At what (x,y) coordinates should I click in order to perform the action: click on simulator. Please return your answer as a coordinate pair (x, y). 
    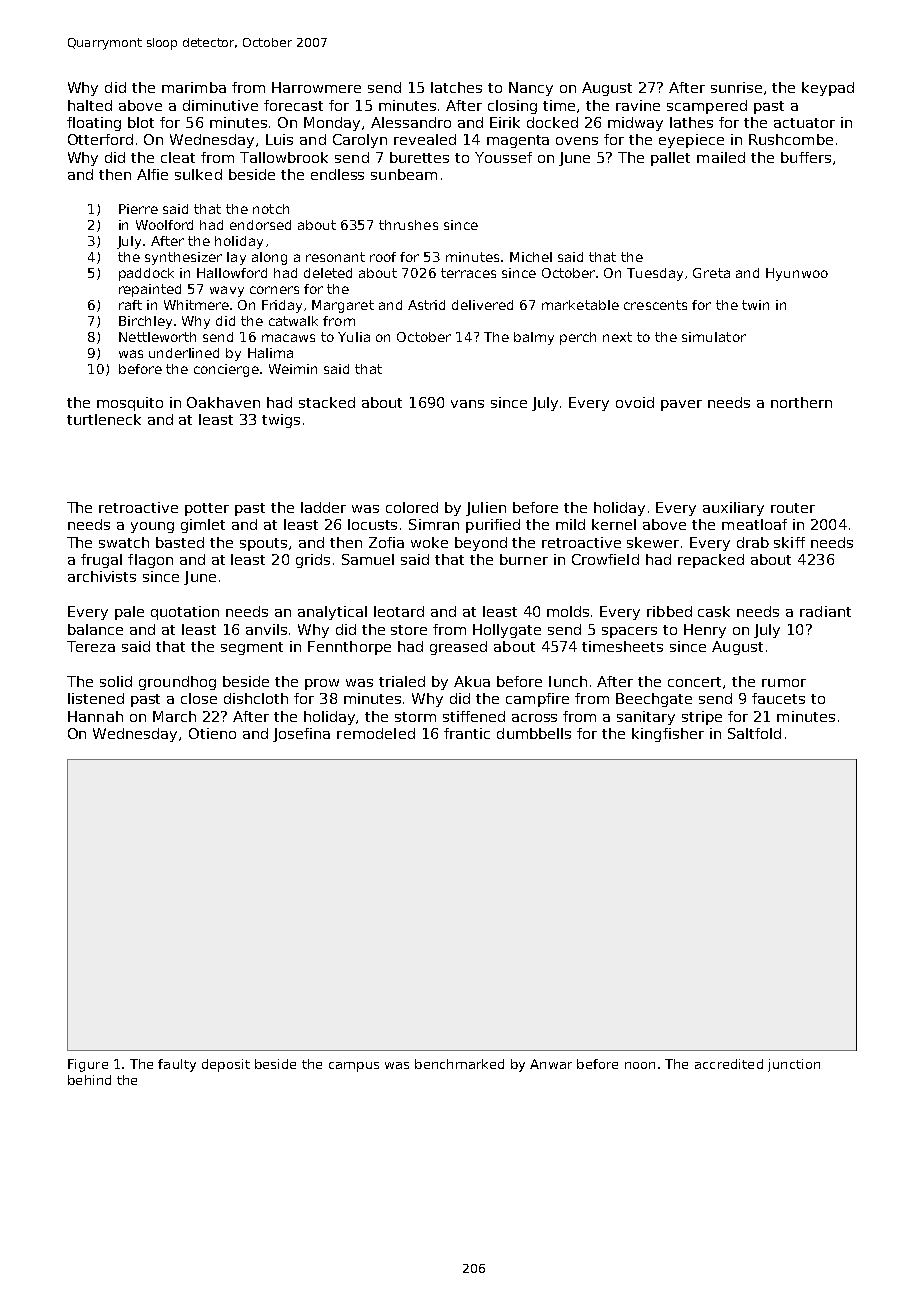
    Looking at the image, I should click on (714, 337).
